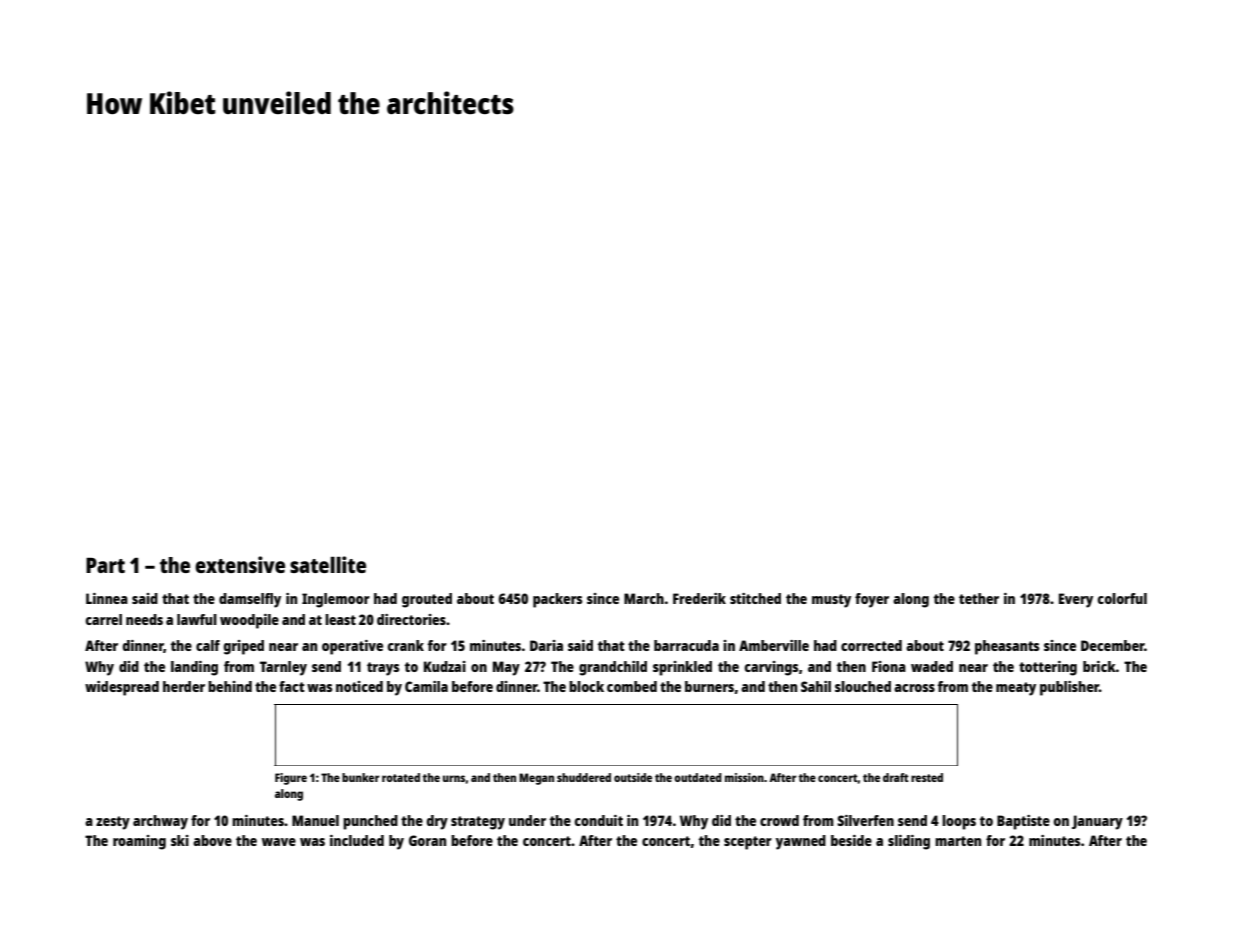 The height and width of the document is (952, 1233). I want to click on stitched, so click(755, 598).
